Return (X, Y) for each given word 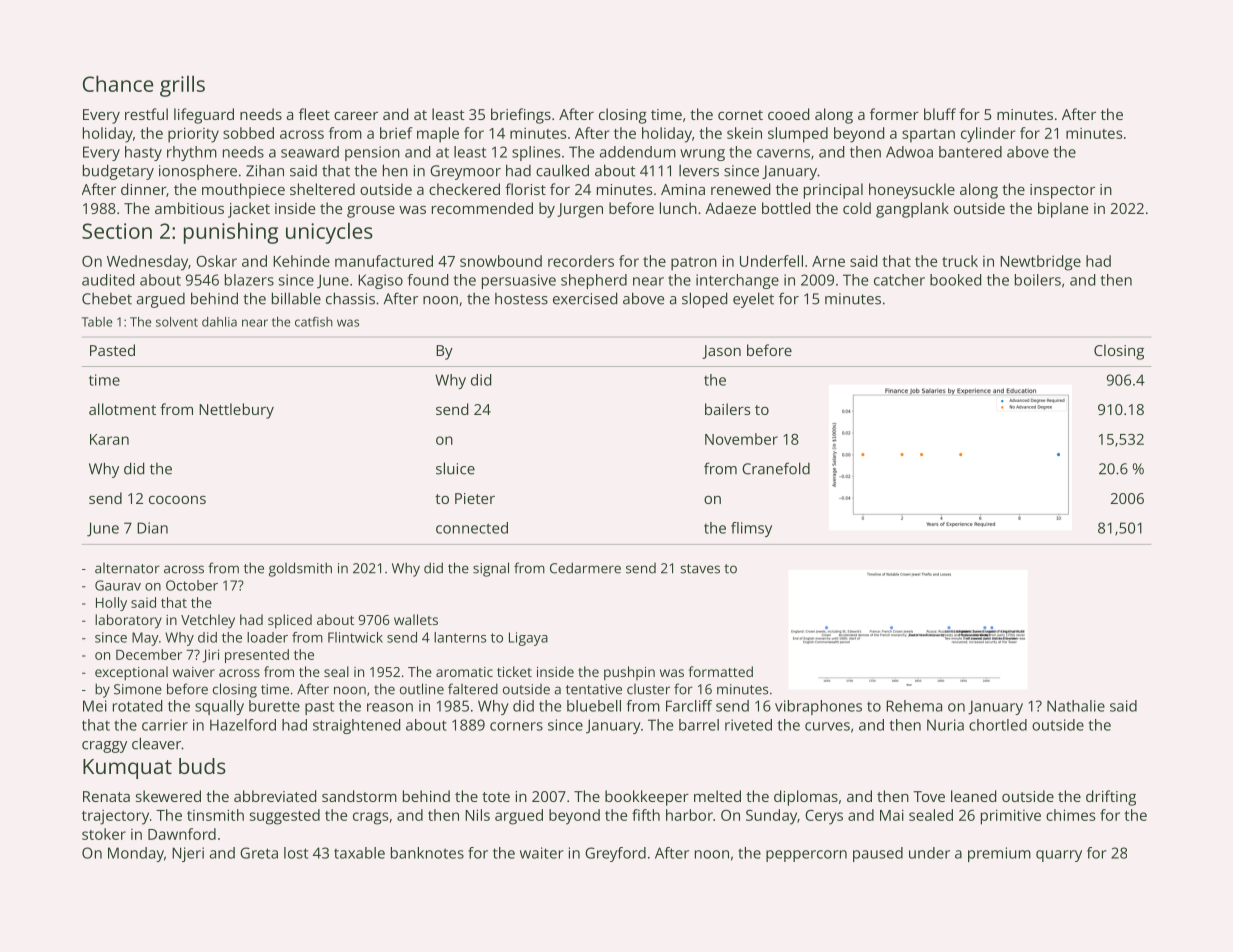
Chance (118, 83)
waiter (542, 853)
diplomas (806, 798)
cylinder (988, 135)
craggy (104, 747)
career (356, 116)
